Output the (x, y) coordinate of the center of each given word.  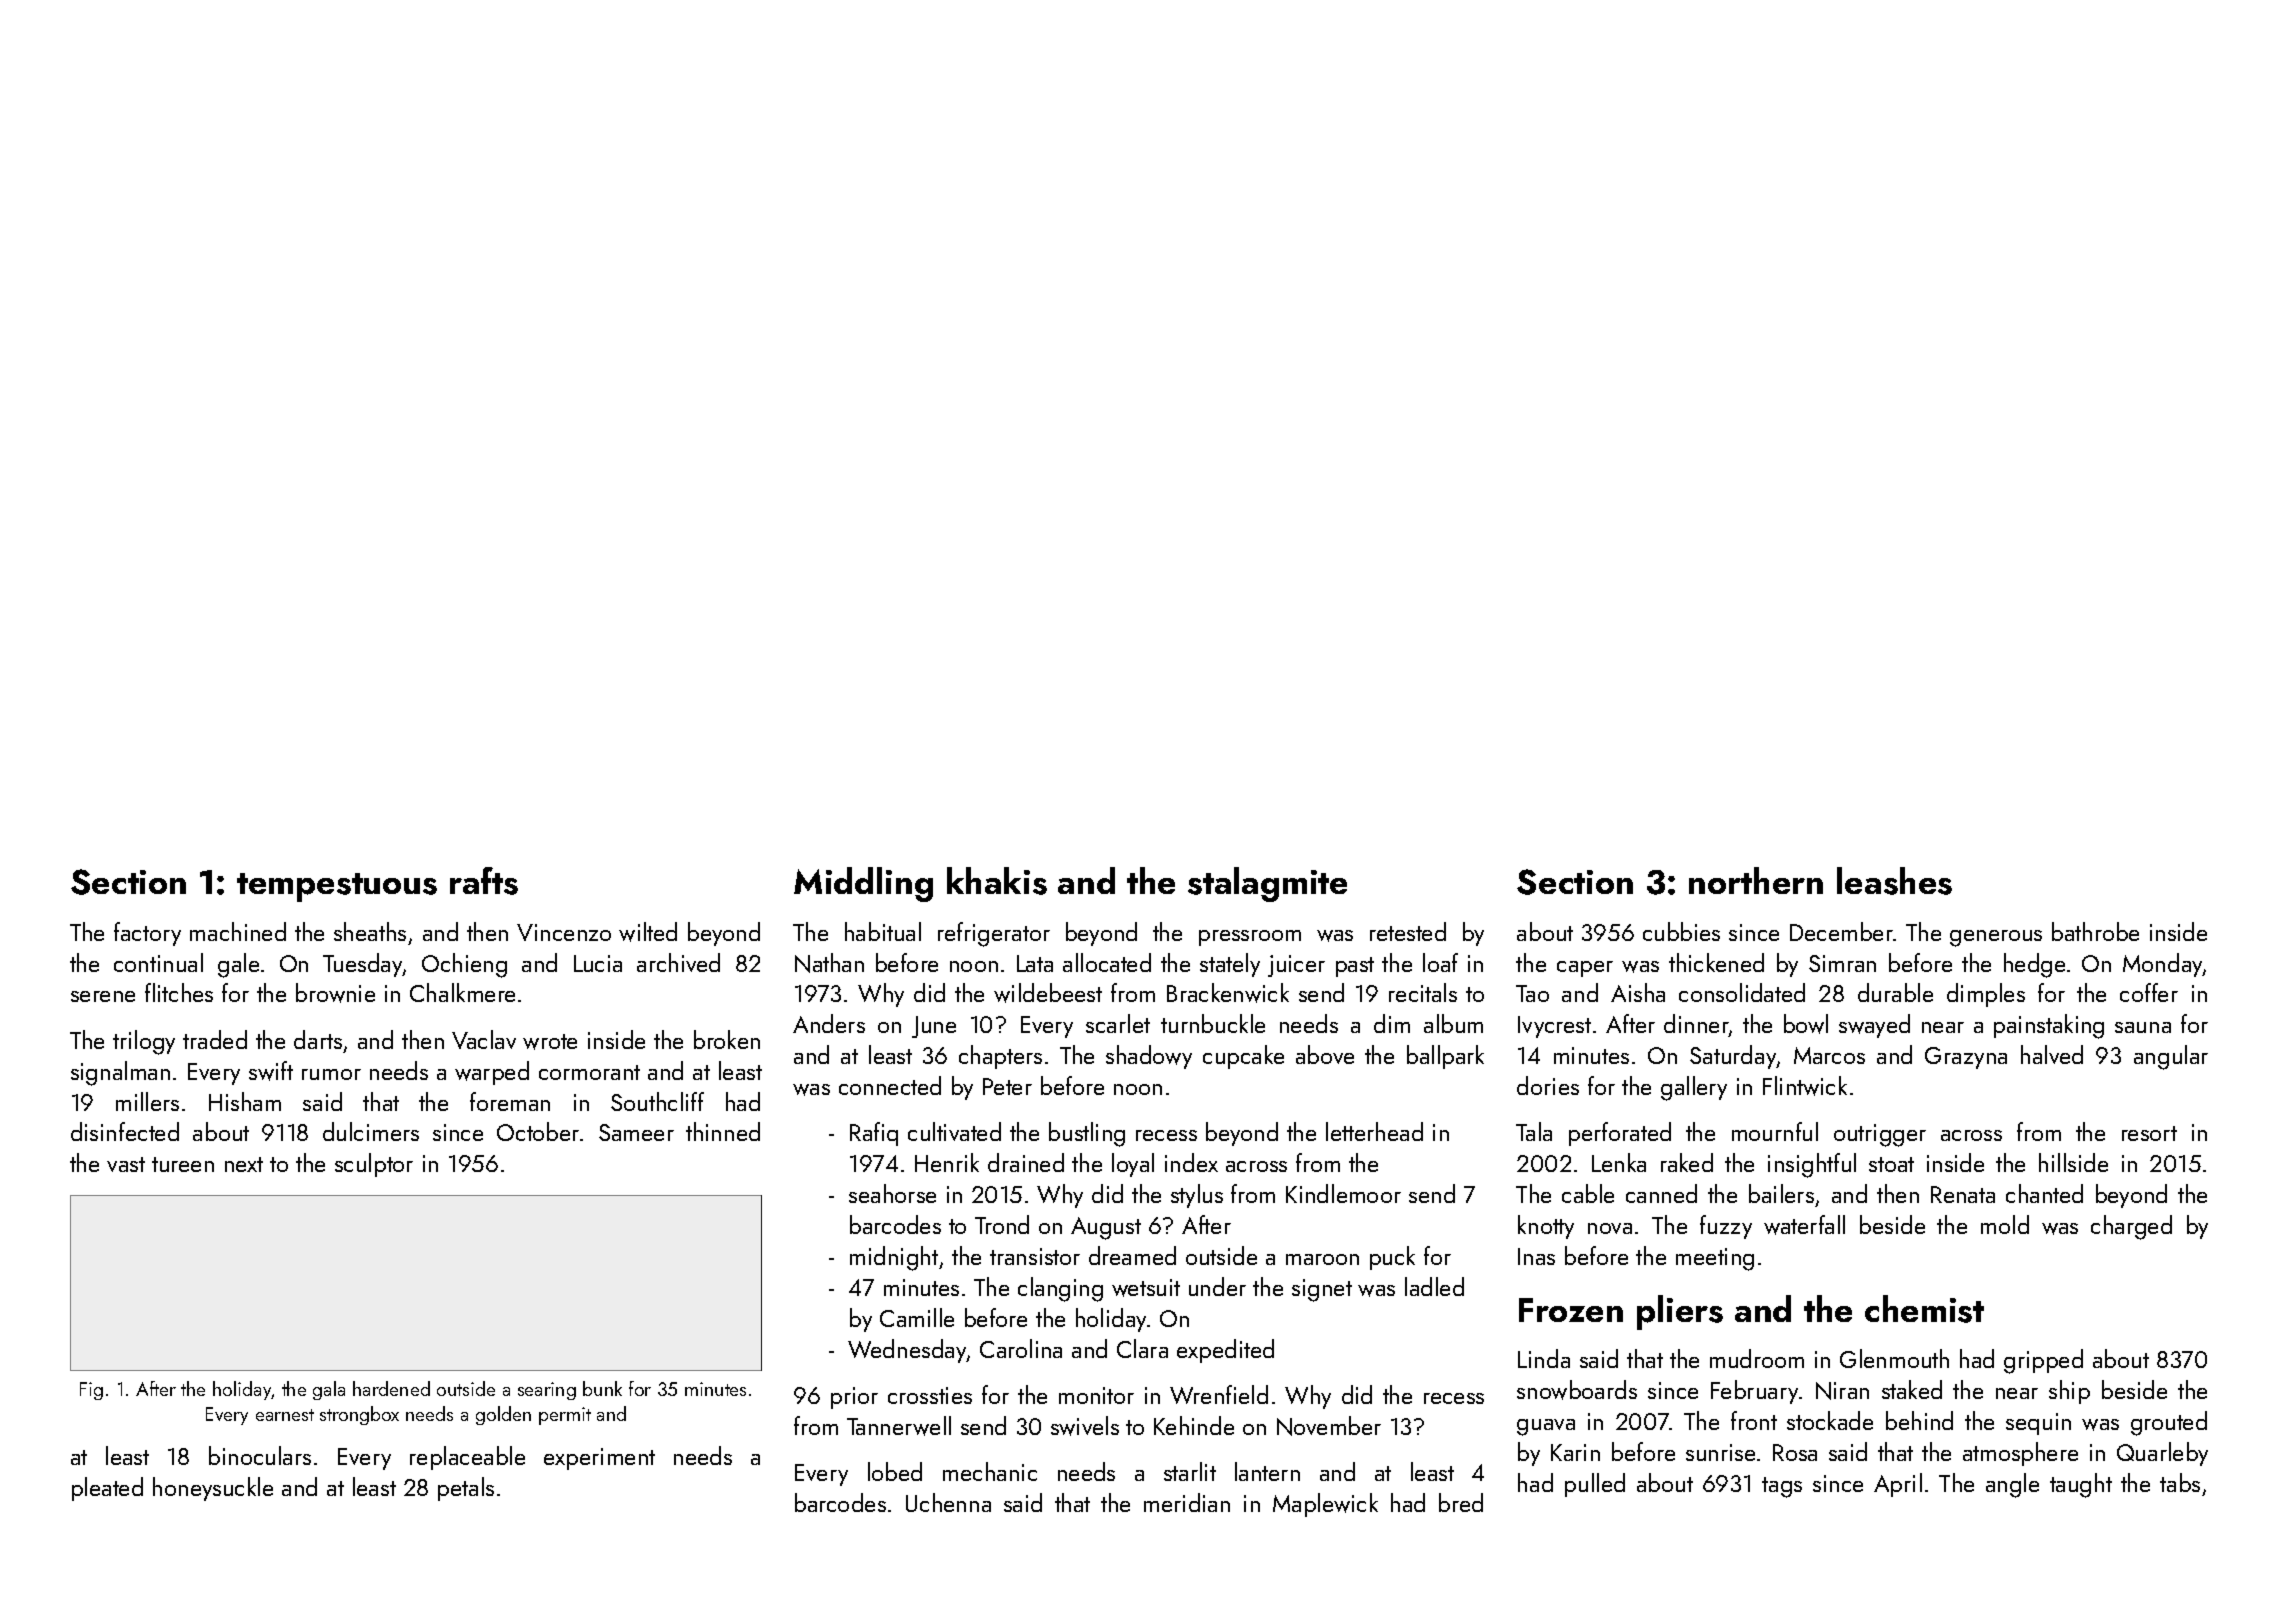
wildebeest (1048, 993)
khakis (997, 881)
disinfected (125, 1131)
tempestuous (337, 887)
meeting (1715, 1259)
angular (2171, 1057)
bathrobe (2095, 931)
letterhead (1374, 1131)
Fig (91, 1391)
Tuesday (363, 965)
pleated (107, 1489)
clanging (1060, 1289)
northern (1756, 880)
